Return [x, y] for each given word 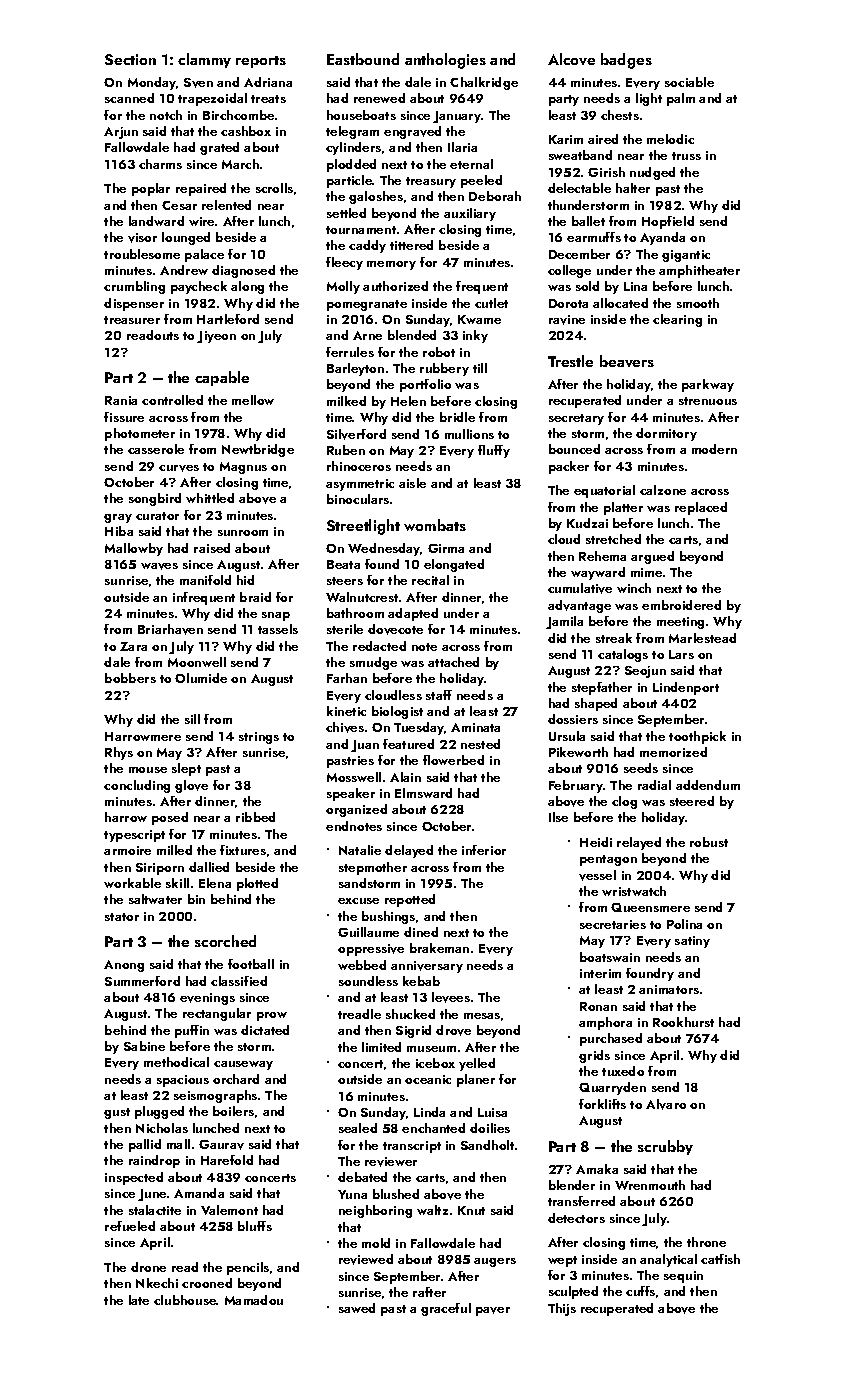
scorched [225, 941]
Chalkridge [484, 83]
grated [219, 148]
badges [626, 61]
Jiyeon [216, 337]
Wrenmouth [650, 1185]
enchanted [433, 1128]
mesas [482, 1016]
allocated [620, 303]
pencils [248, 1268]
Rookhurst [683, 1022]
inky [475, 336]
